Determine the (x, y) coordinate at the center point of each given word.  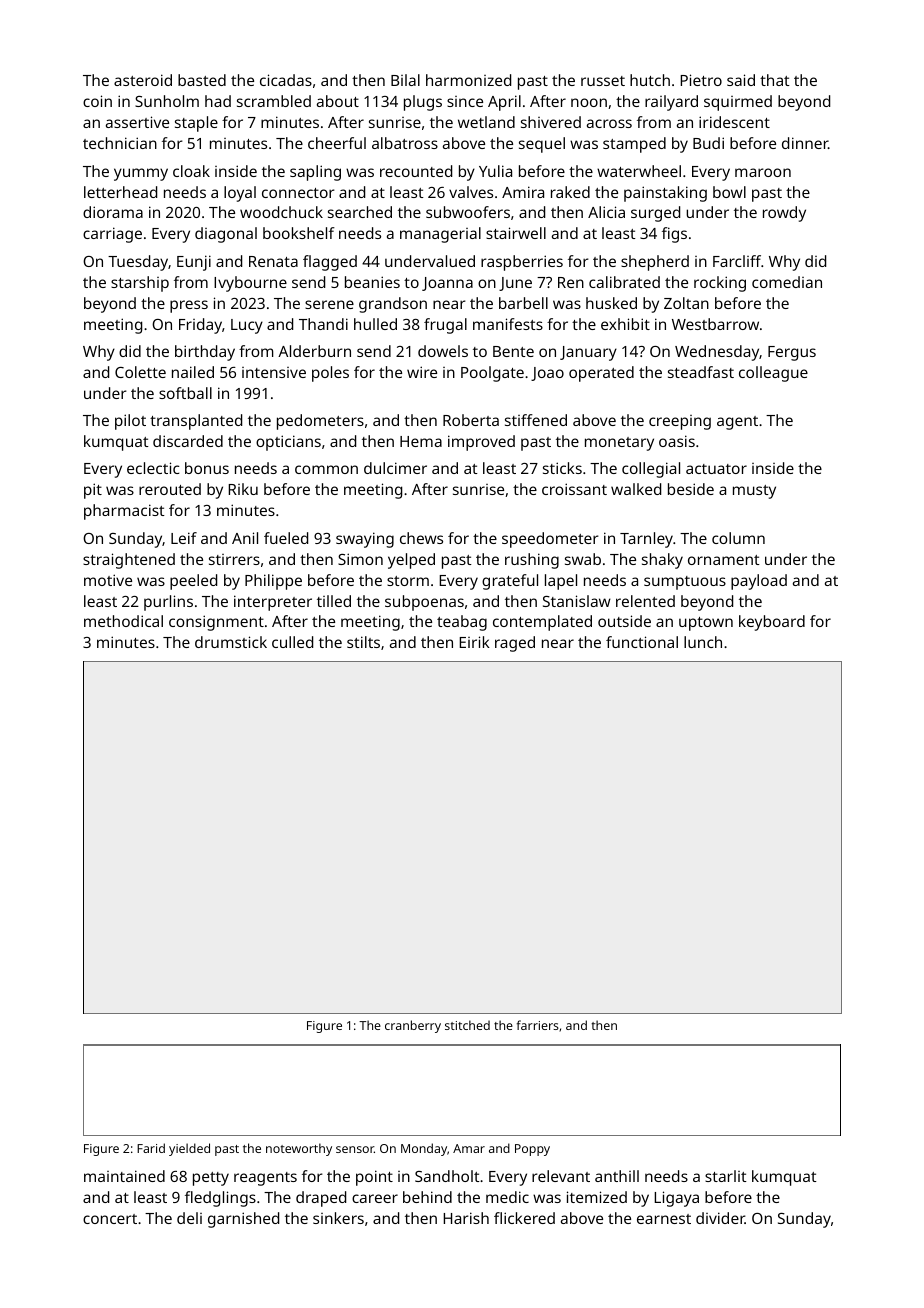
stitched (467, 1025)
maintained (124, 1176)
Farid (151, 1148)
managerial (440, 235)
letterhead (120, 192)
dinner (805, 143)
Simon (360, 559)
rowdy (784, 214)
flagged (330, 263)
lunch (703, 642)
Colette (140, 372)
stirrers (234, 559)
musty (754, 492)
